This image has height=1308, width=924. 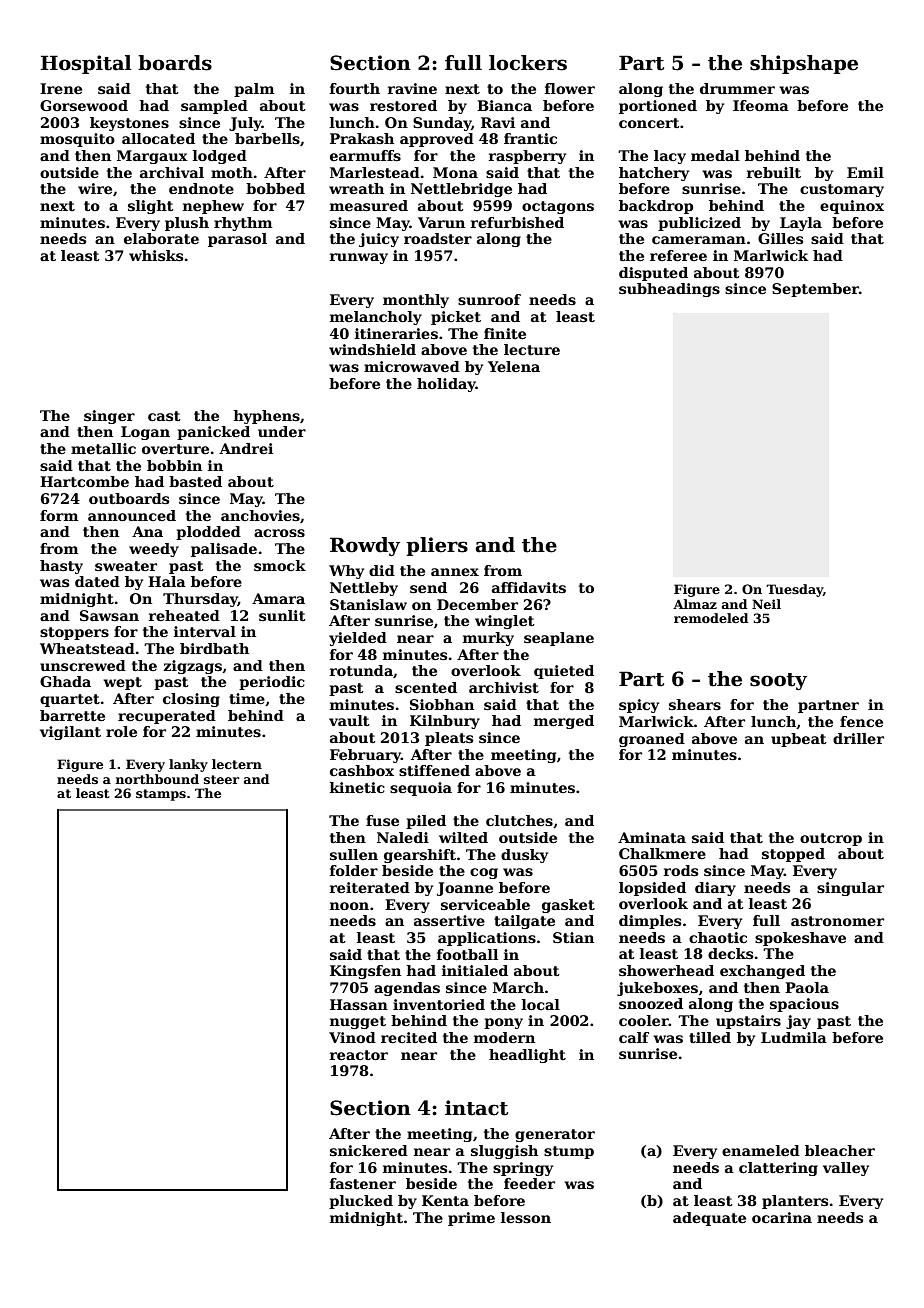 I want to click on runway, so click(x=359, y=258).
